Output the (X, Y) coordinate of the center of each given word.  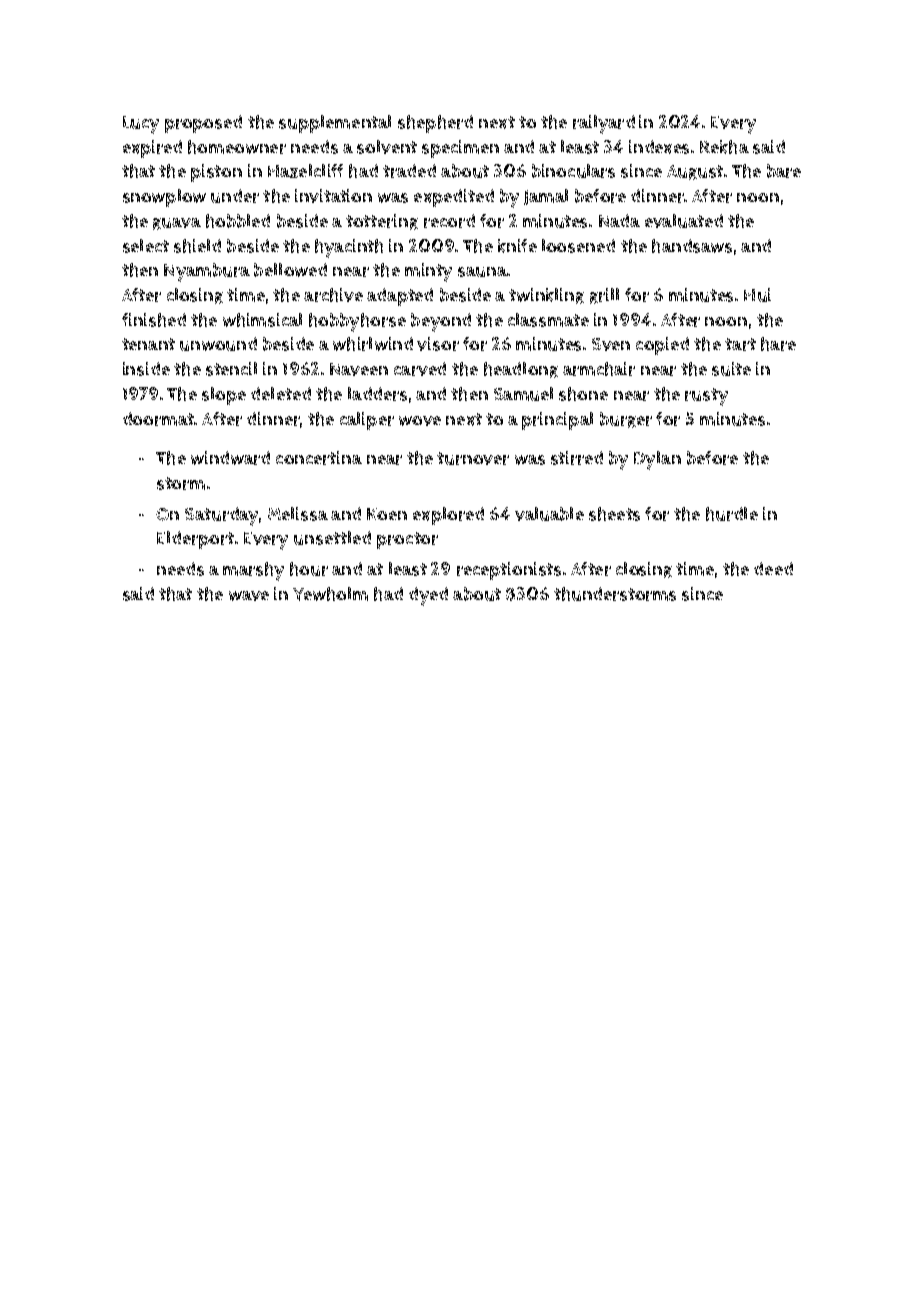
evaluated (684, 221)
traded (409, 171)
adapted (400, 297)
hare (778, 344)
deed (773, 568)
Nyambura (207, 272)
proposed (203, 124)
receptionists (509, 571)
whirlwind (373, 344)
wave (249, 596)
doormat (158, 419)
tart (740, 344)
